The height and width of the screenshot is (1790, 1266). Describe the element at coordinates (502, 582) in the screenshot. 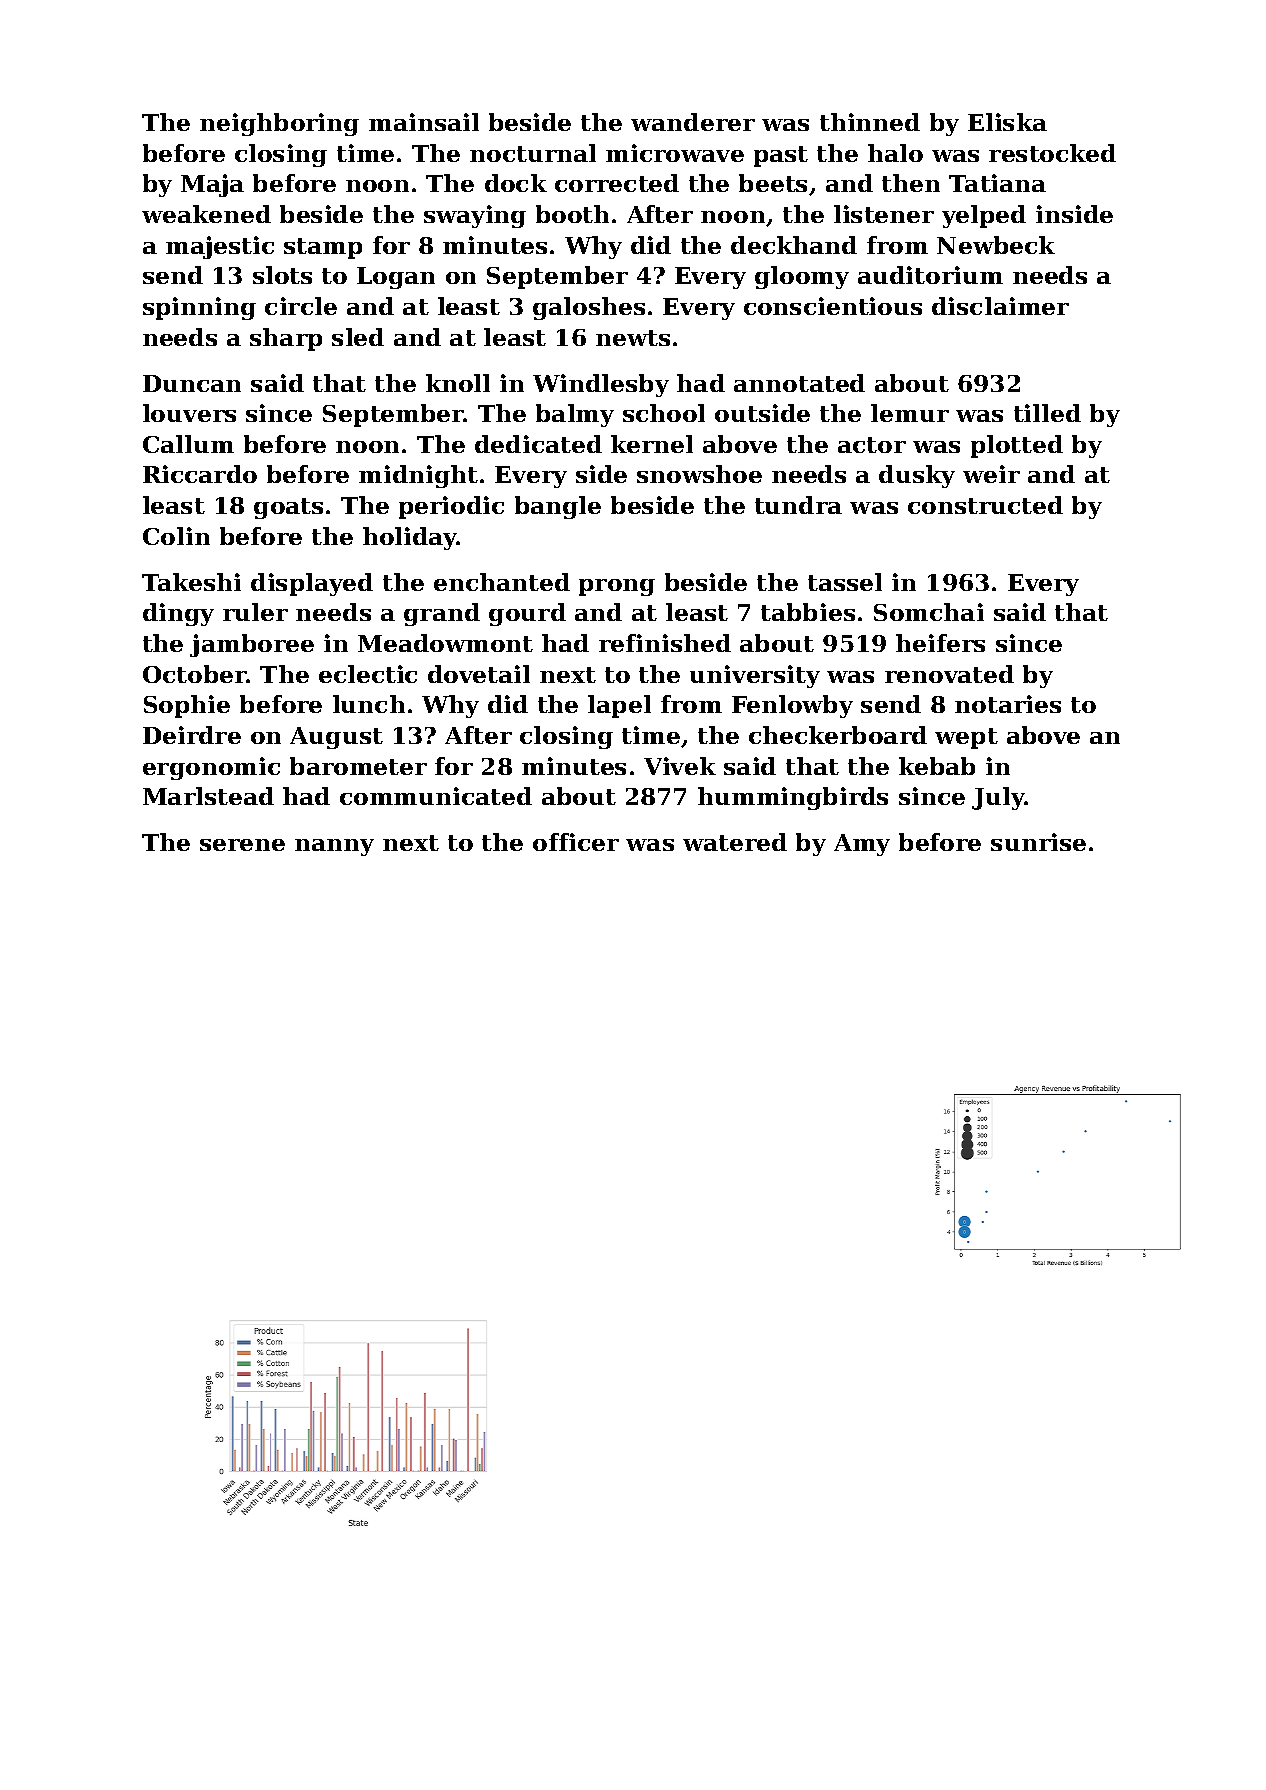

I see `enchanted` at that location.
